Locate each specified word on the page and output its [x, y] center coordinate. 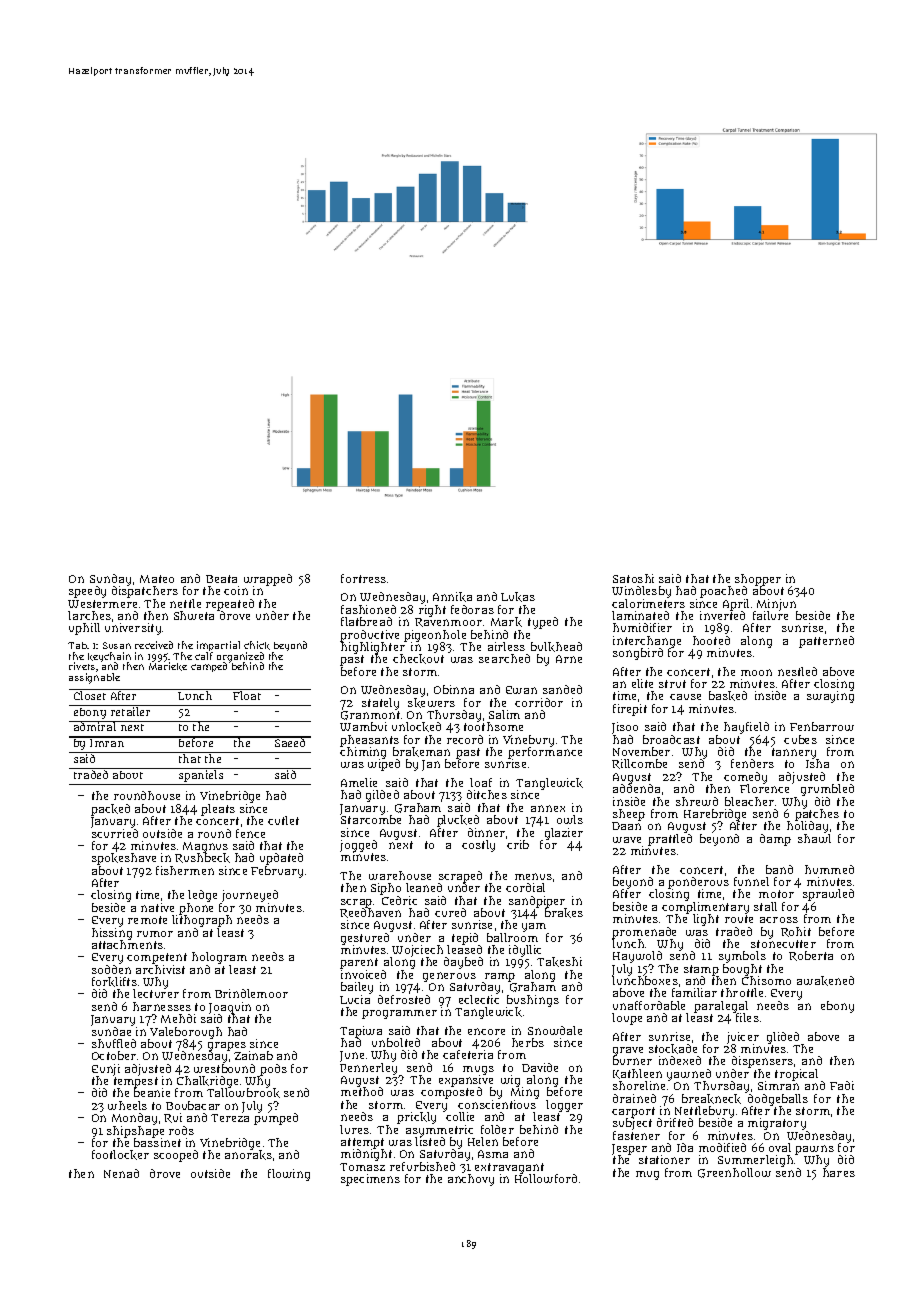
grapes [227, 1046]
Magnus [205, 848]
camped [209, 667]
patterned [826, 642]
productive [369, 636]
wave [627, 840]
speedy [87, 592]
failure [770, 615]
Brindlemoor [251, 993]
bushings [533, 1001]
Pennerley [368, 1069]
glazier [564, 834]
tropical [796, 1075]
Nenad [121, 1173]
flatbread [366, 621]
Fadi [842, 1085]
